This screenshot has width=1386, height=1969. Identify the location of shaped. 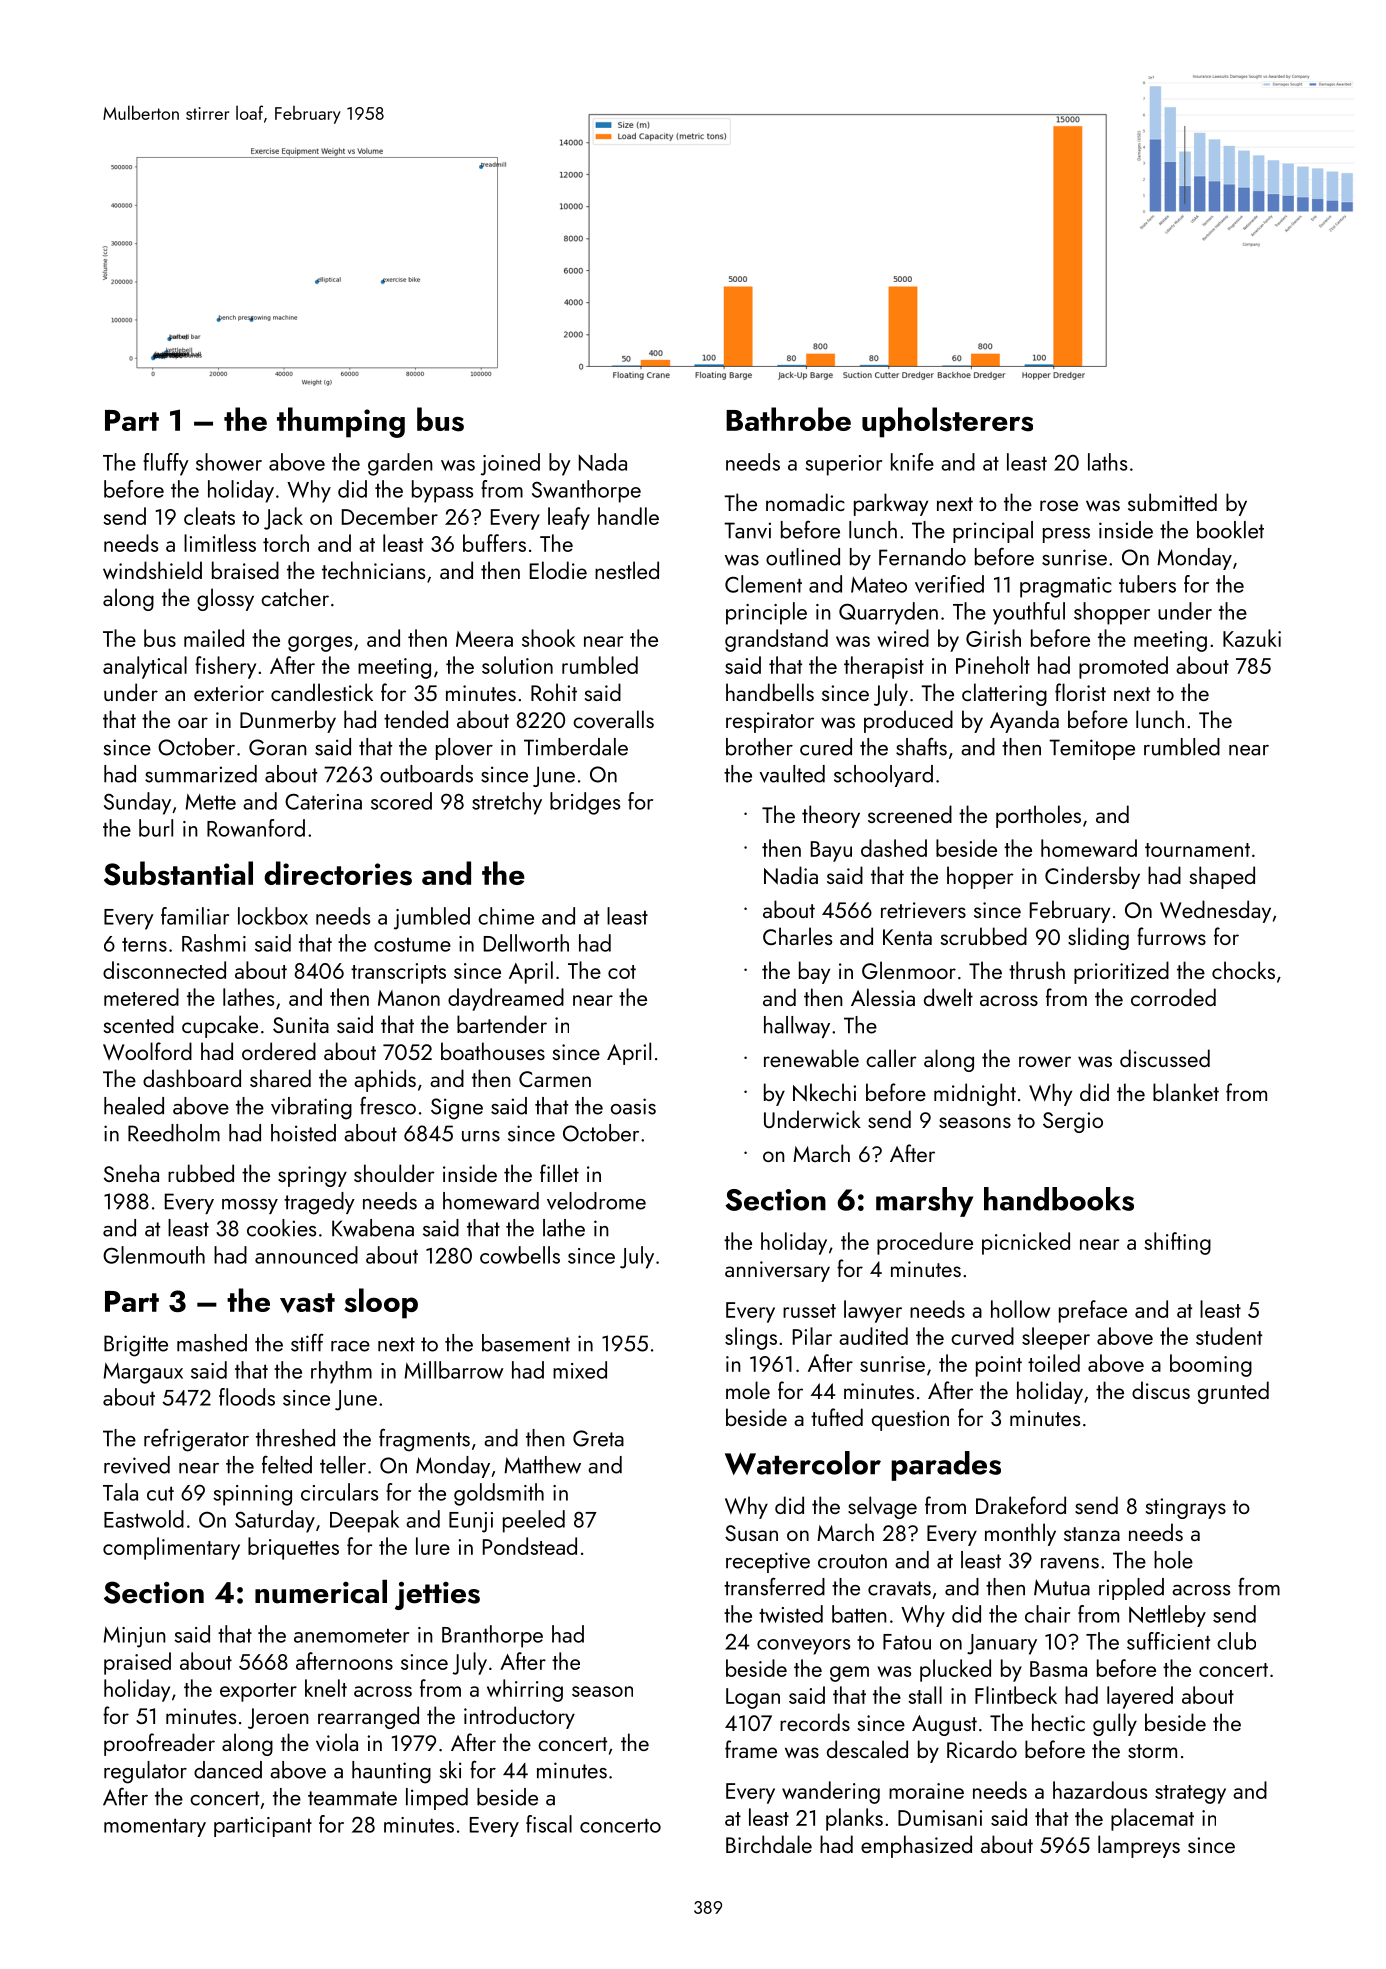
(1222, 877).
